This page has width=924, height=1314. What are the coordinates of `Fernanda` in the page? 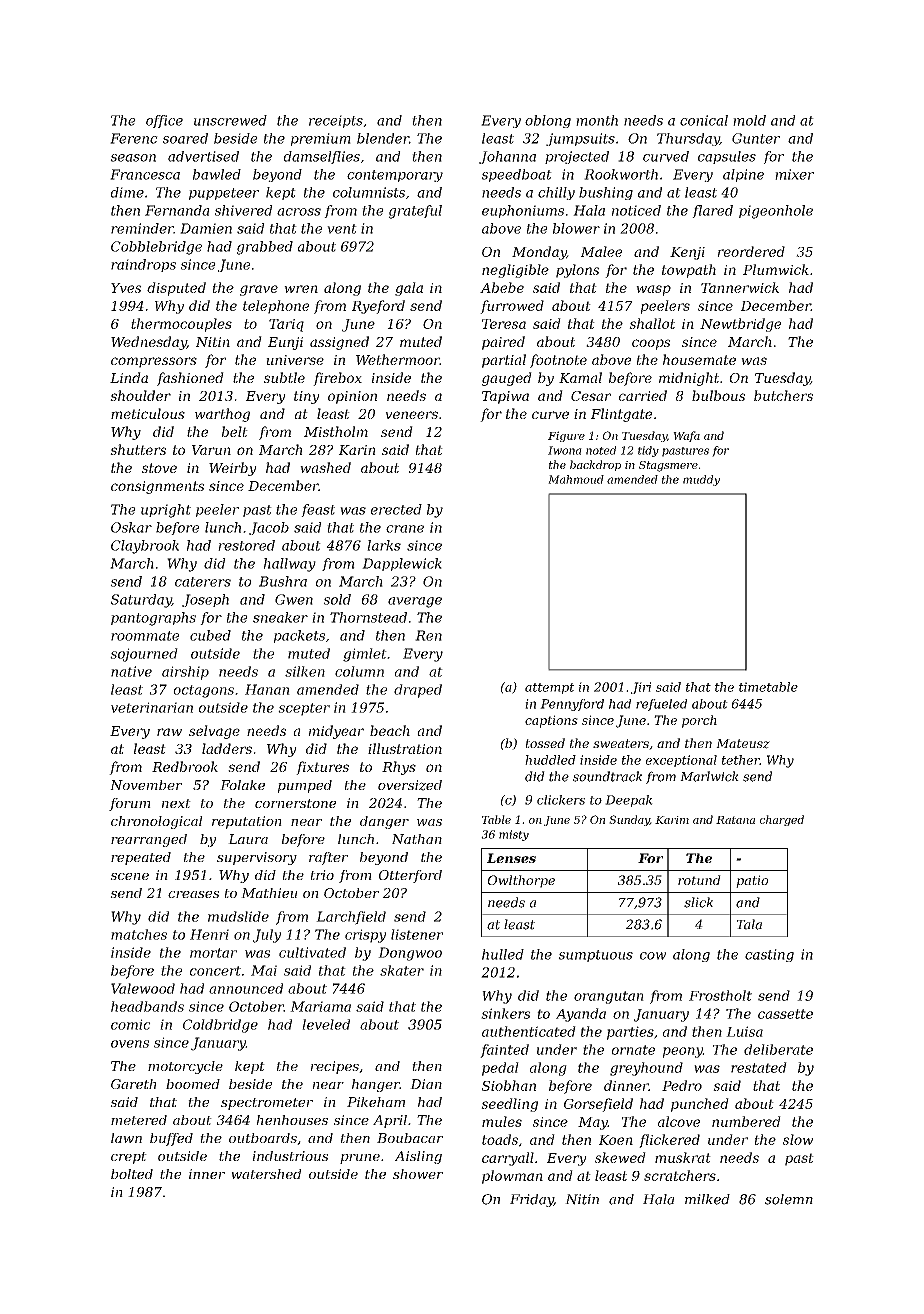 It's located at (177, 210).
